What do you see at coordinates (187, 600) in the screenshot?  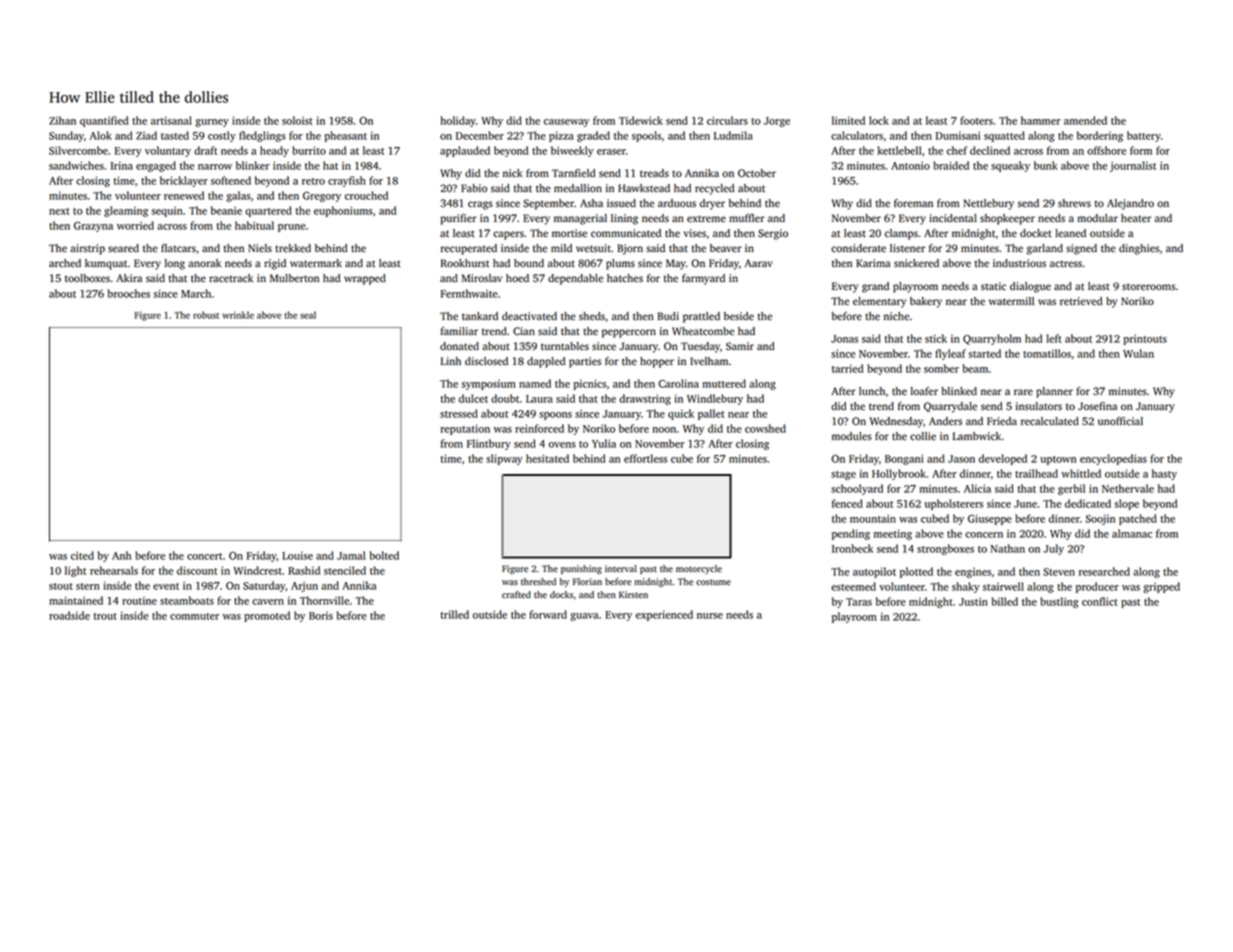 I see `steamboats` at bounding box center [187, 600].
